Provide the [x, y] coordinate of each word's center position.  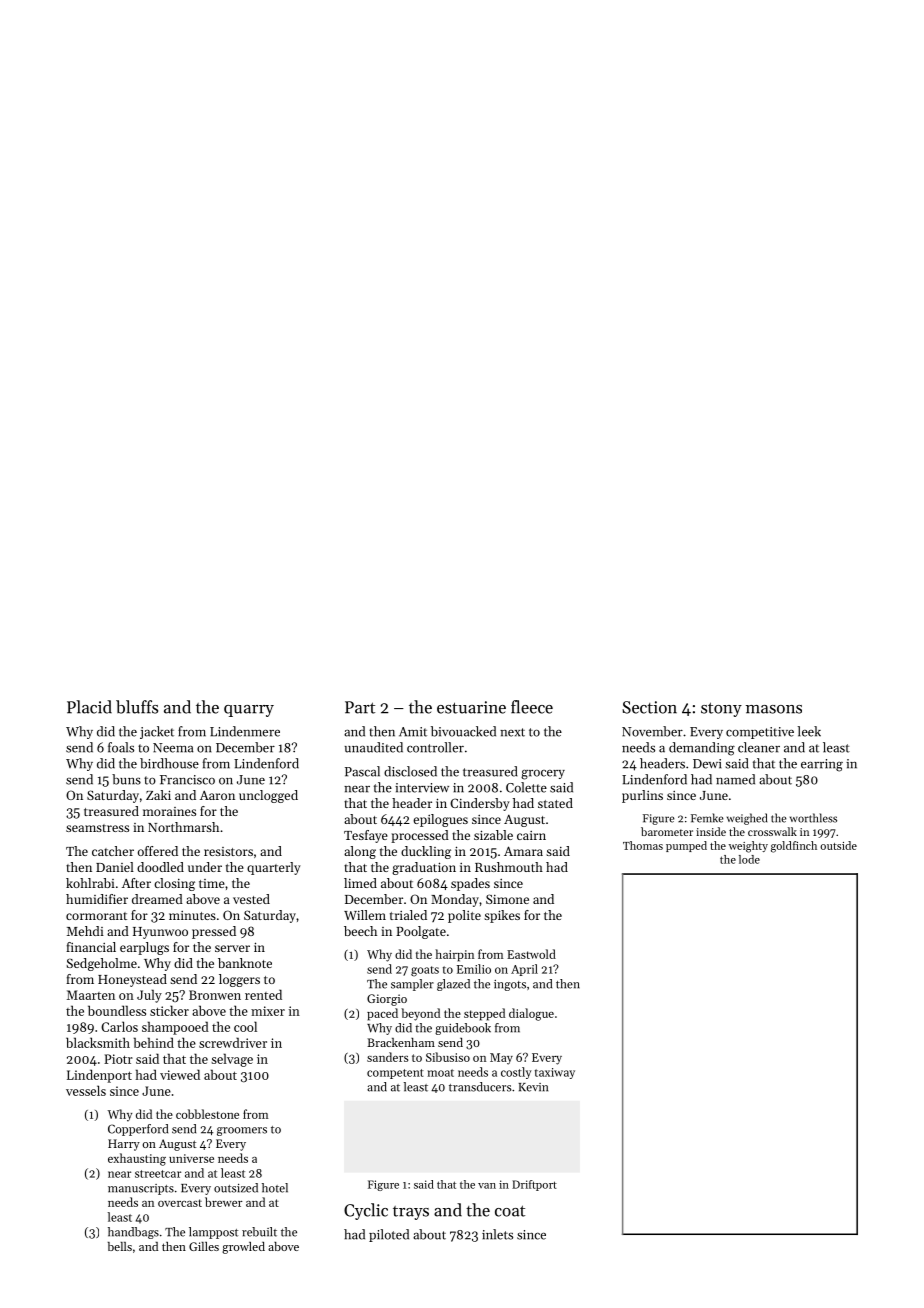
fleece [532, 707]
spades [470, 884]
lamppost [213, 1233]
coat [510, 1211]
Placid [89, 707]
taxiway [555, 1073]
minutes [192, 915]
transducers [480, 1087]
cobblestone [207, 1114]
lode [749, 859]
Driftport [534, 1185]
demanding [702, 749]
